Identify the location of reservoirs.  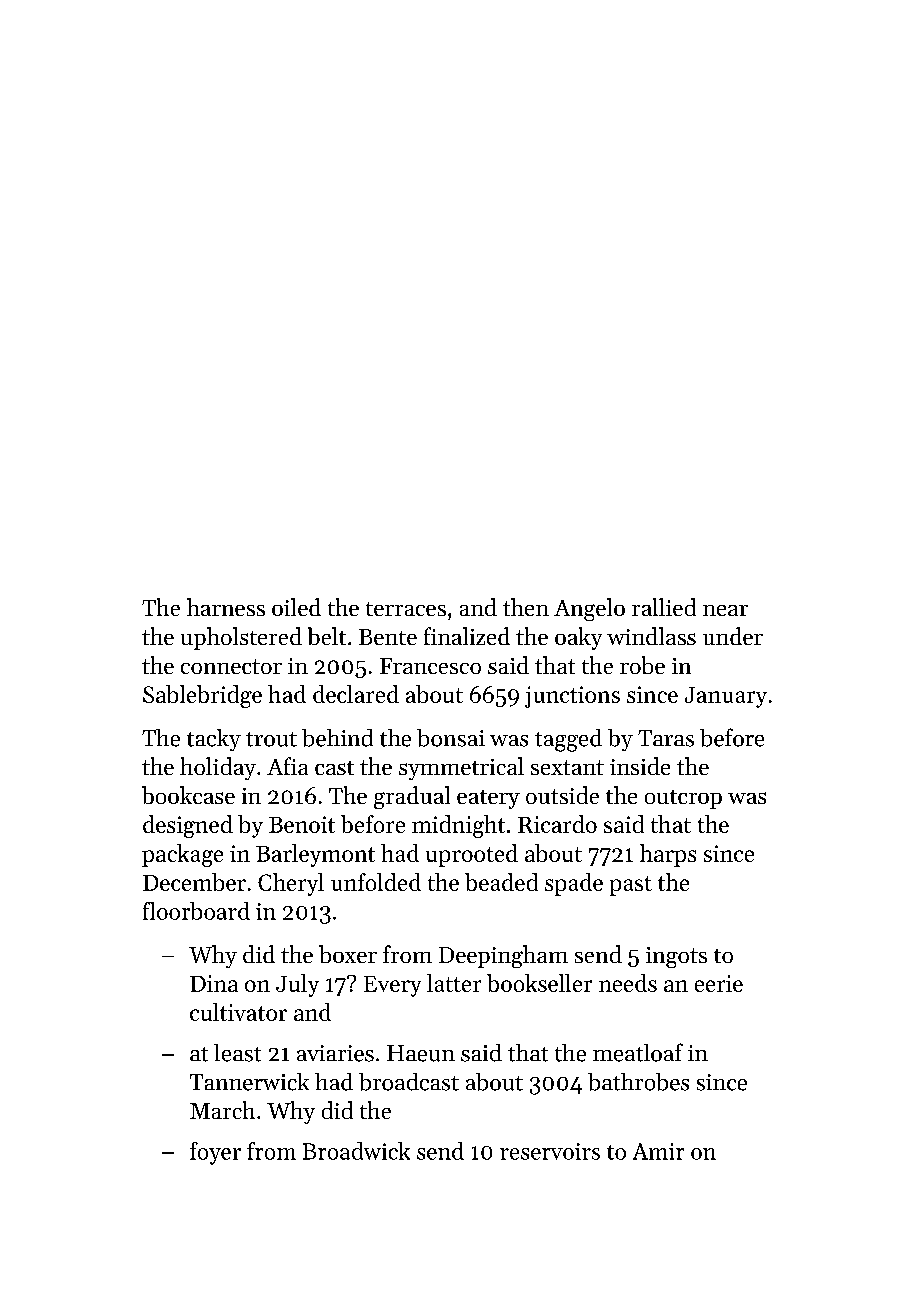
(550, 1151).
